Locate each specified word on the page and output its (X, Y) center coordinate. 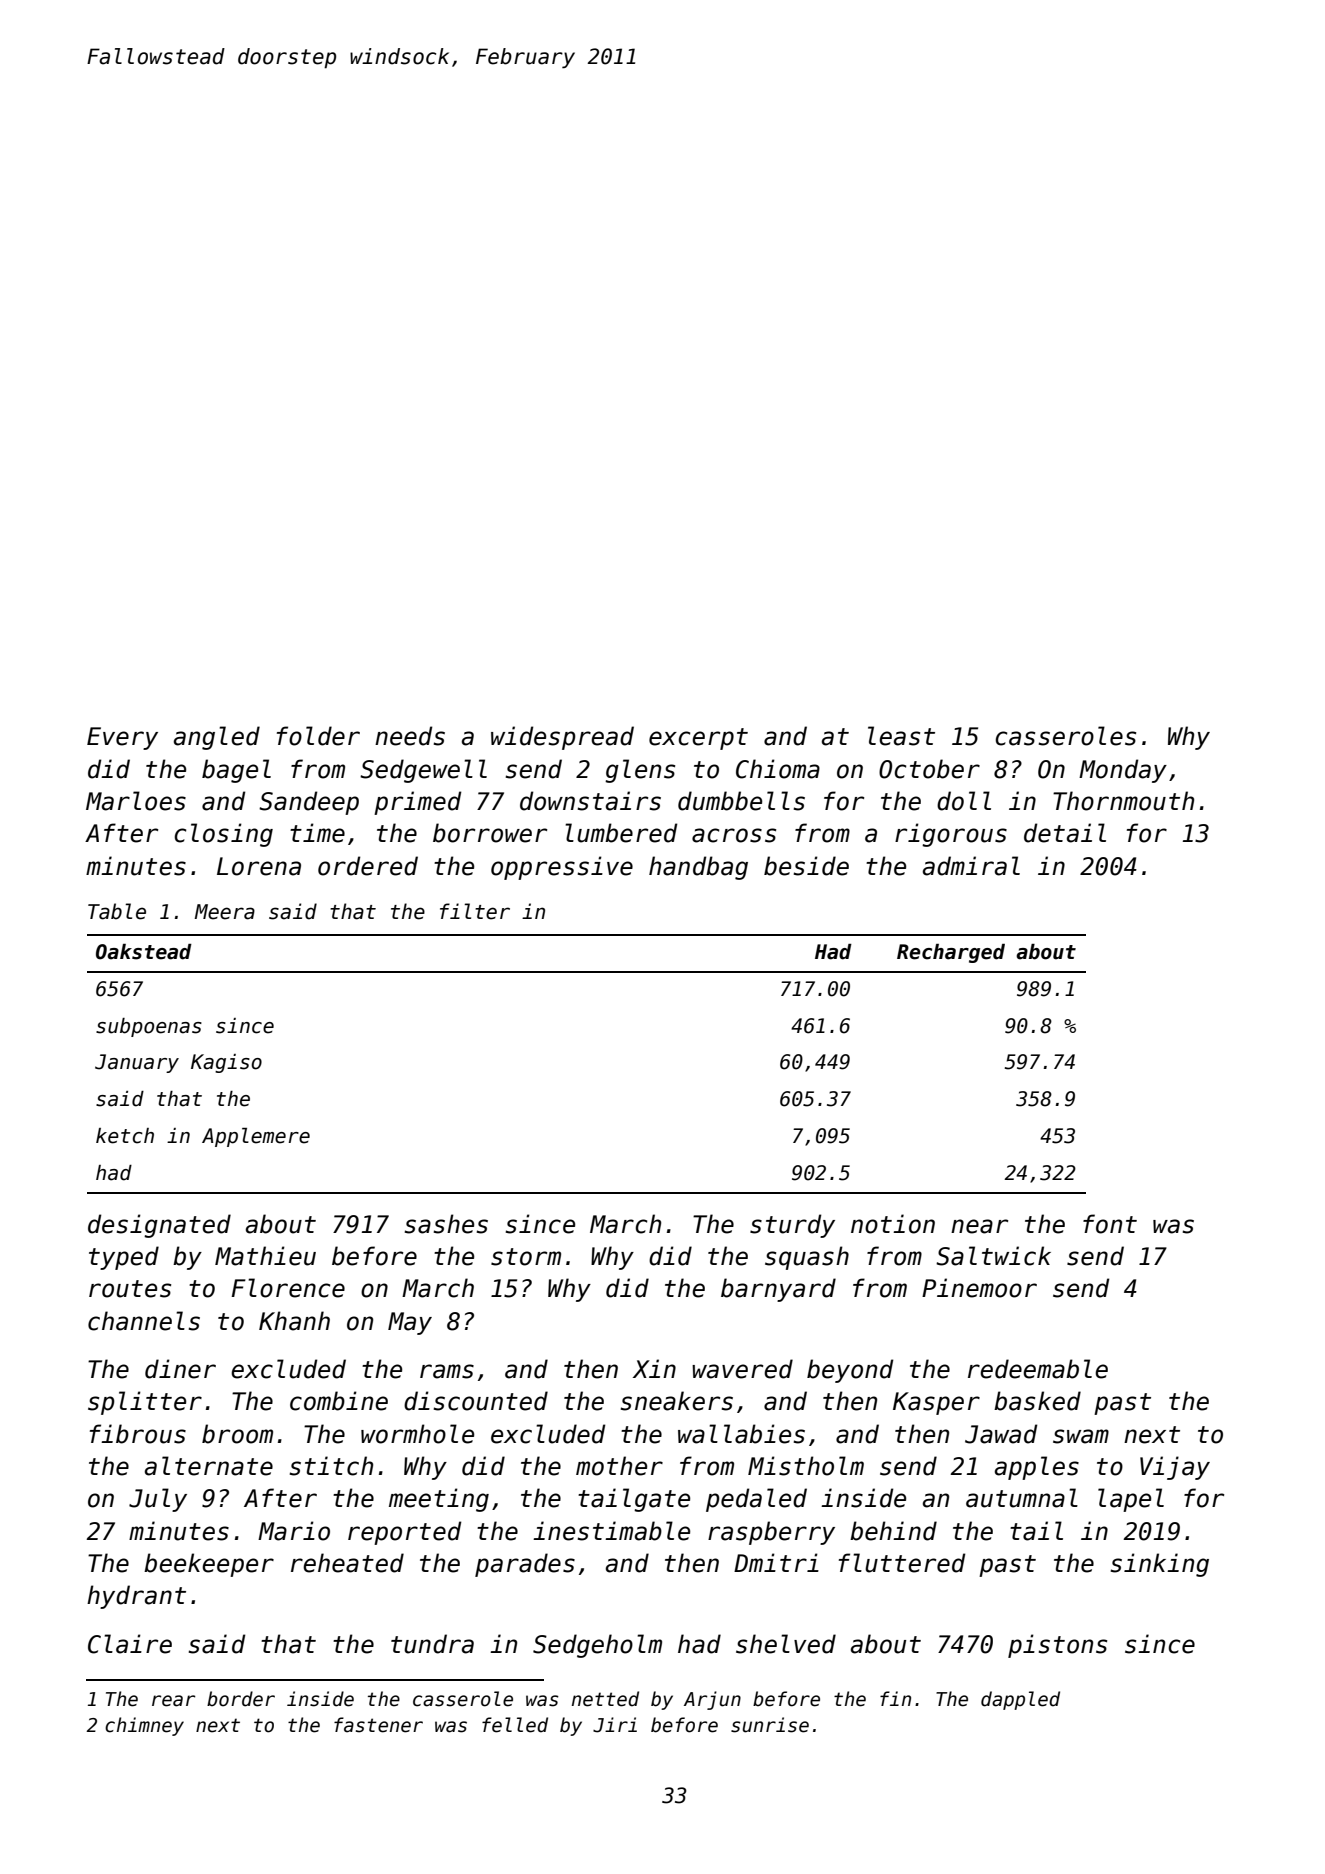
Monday (1123, 771)
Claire (130, 1644)
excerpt (698, 739)
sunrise (770, 1725)
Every (122, 738)
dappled (1020, 1700)
